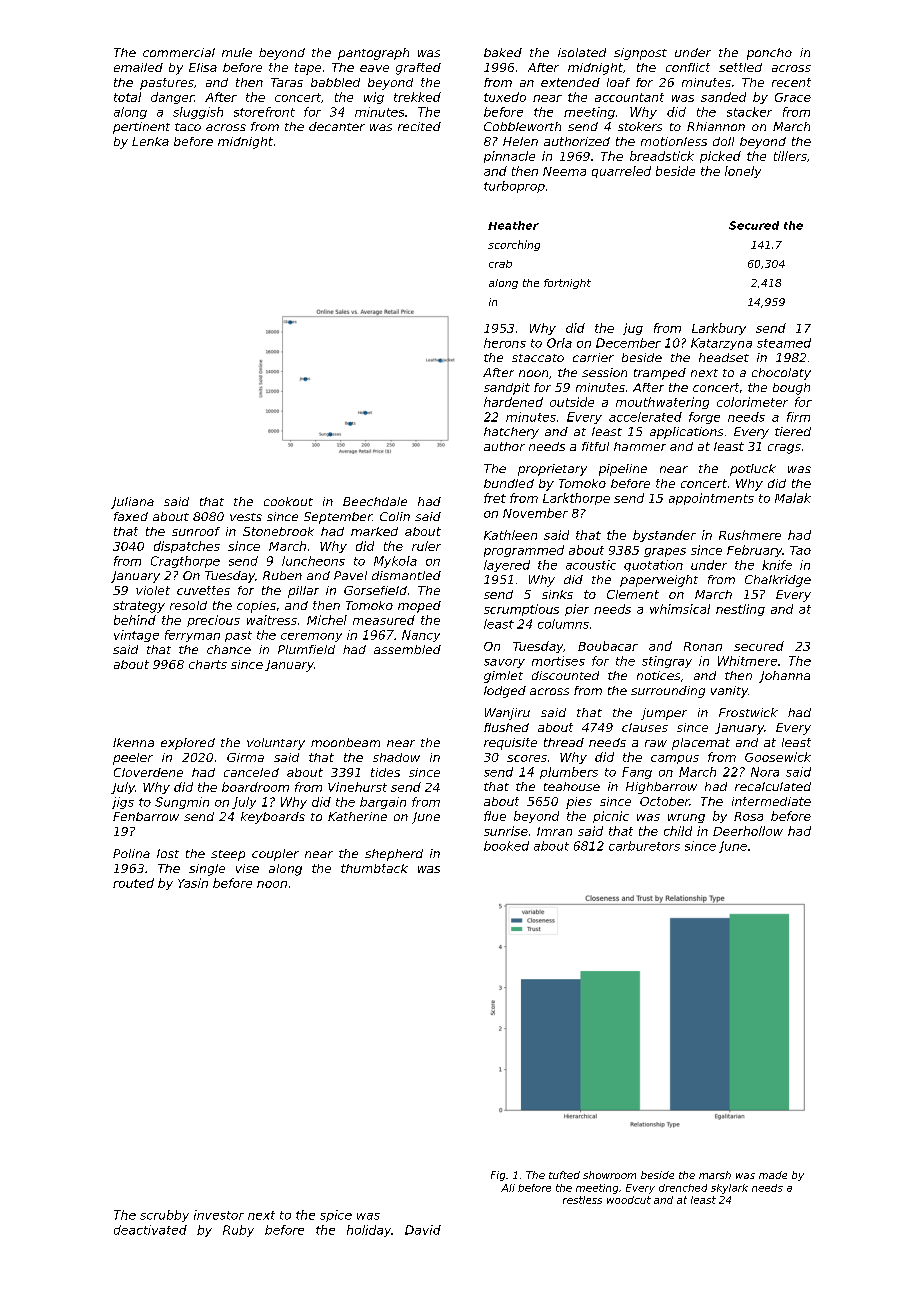  Describe the element at coordinates (141, 128) in the image. I see `pertinent` at that location.
